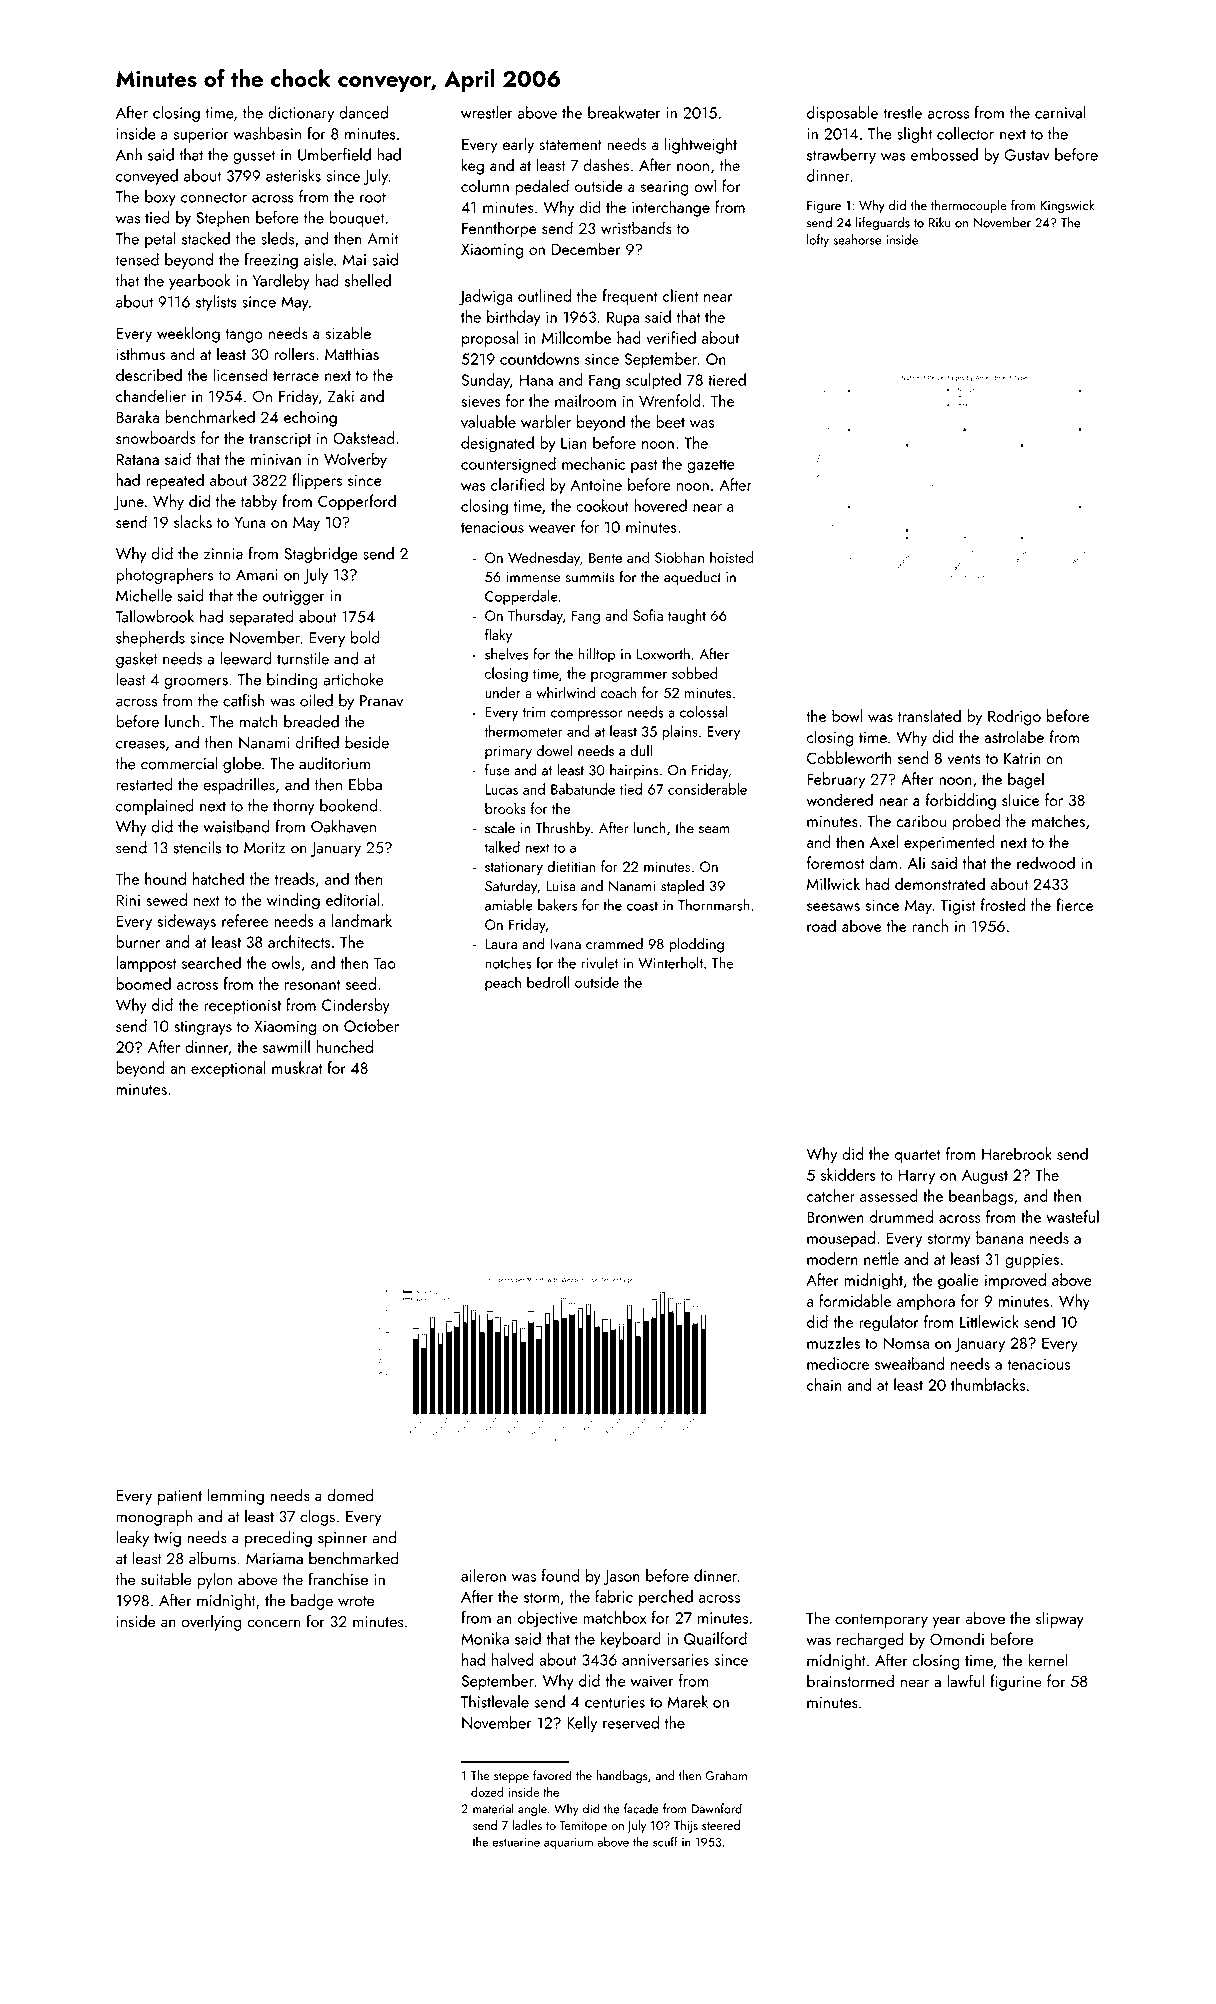 The width and height of the page is (1216, 2004). I want to click on danced, so click(363, 112).
